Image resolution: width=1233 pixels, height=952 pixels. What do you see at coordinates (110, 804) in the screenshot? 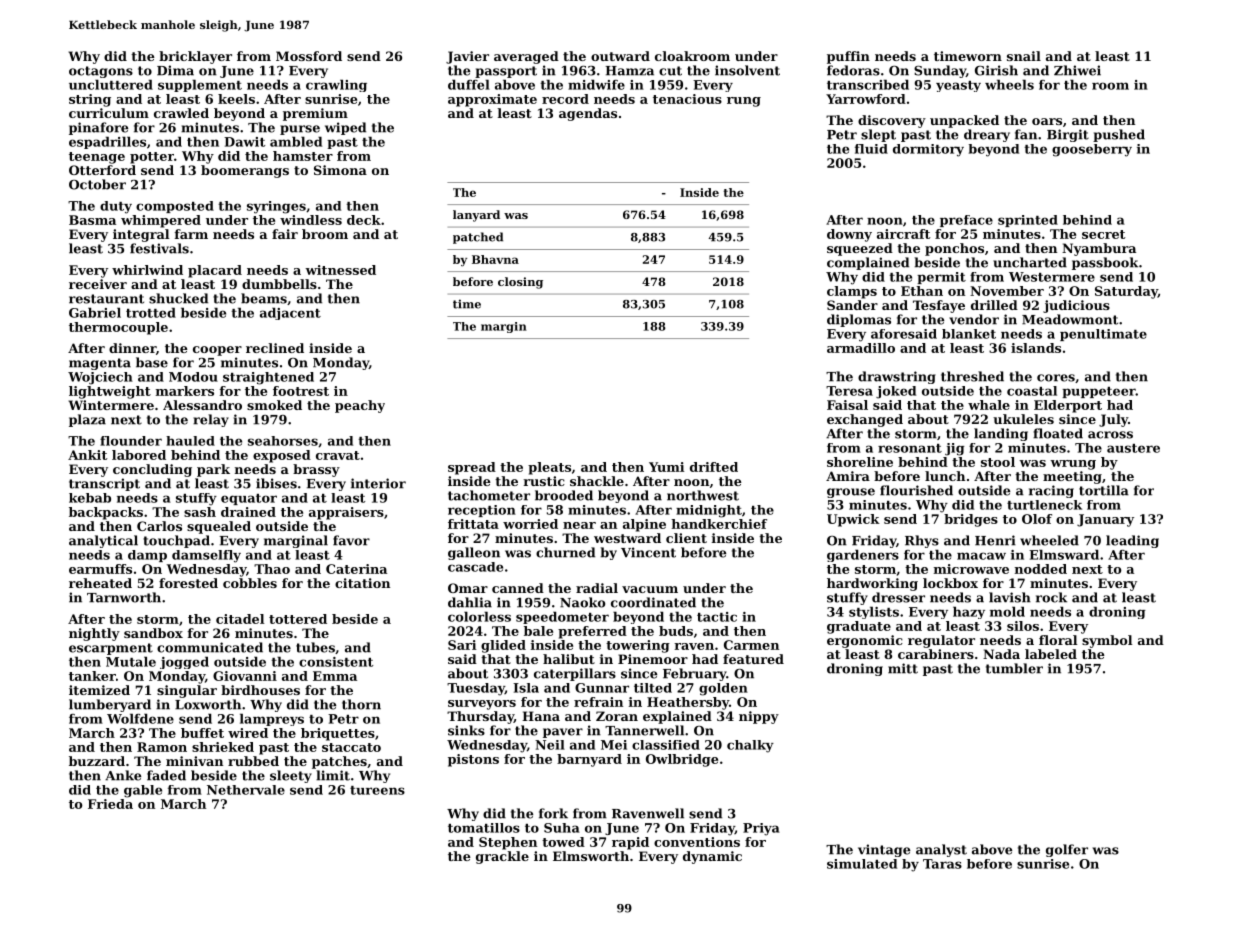
I see `Frieda` at bounding box center [110, 804].
